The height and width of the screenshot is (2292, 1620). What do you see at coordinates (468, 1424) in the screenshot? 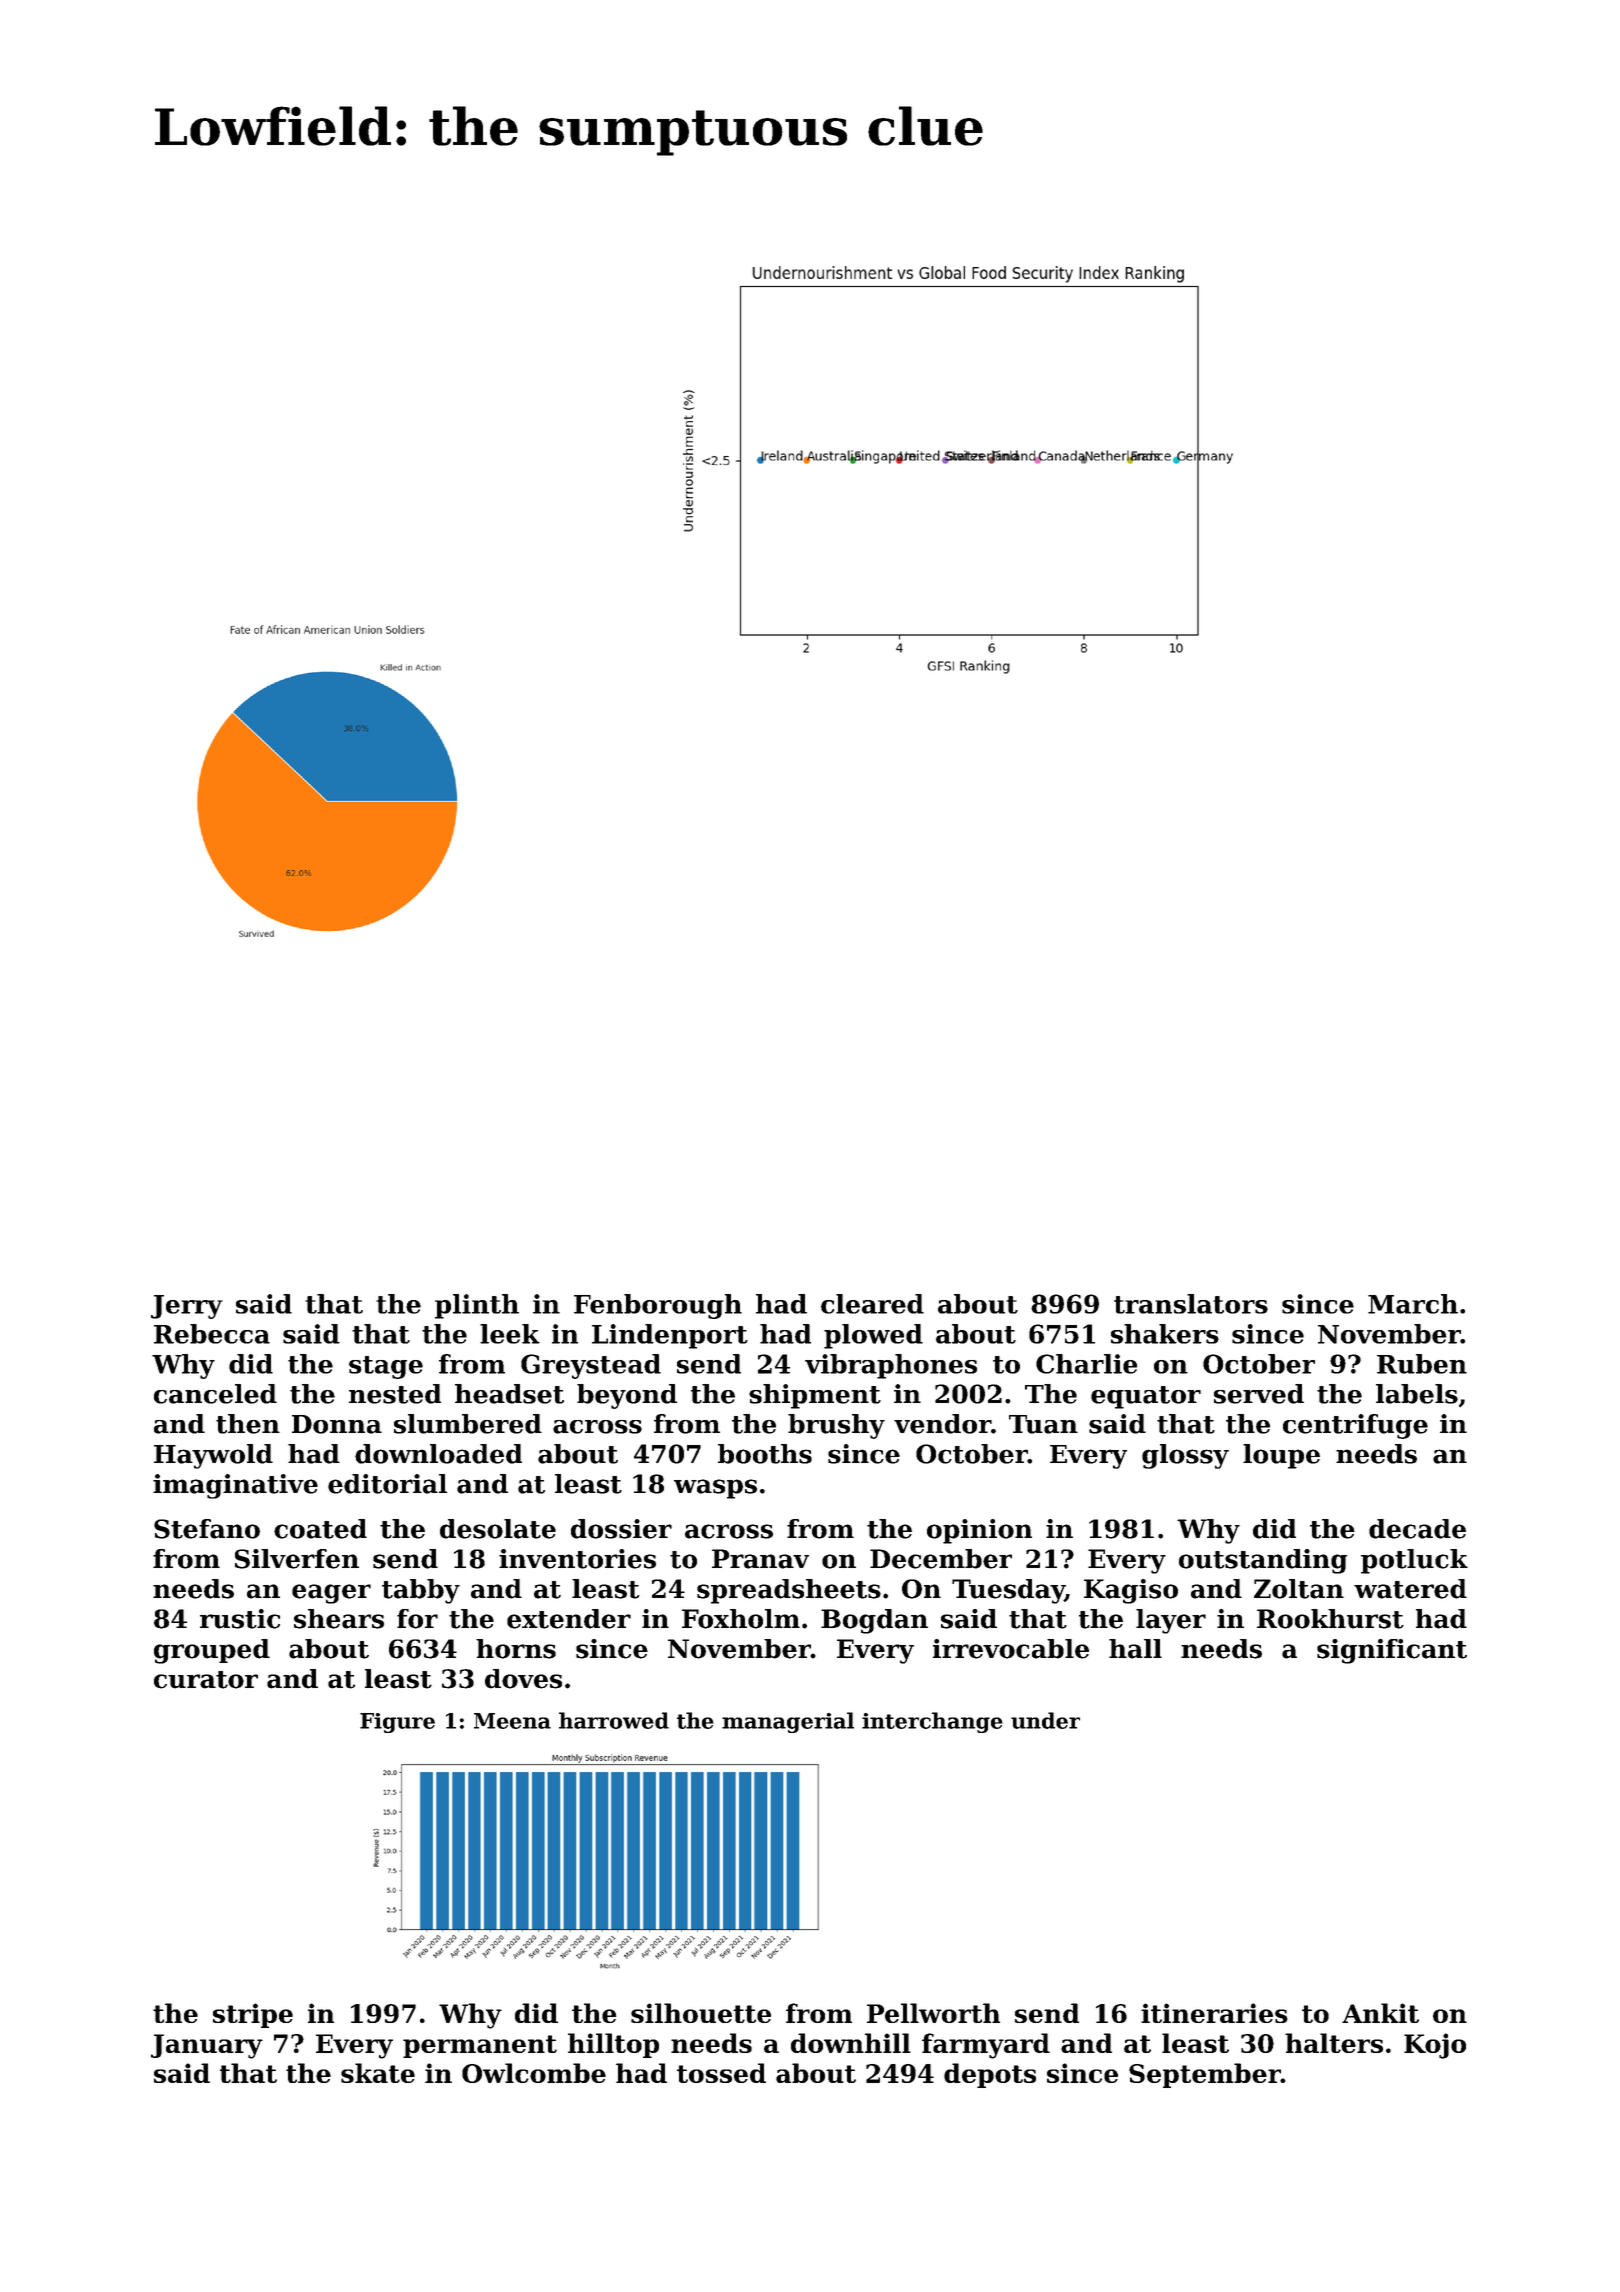
I see `slumbered` at bounding box center [468, 1424].
